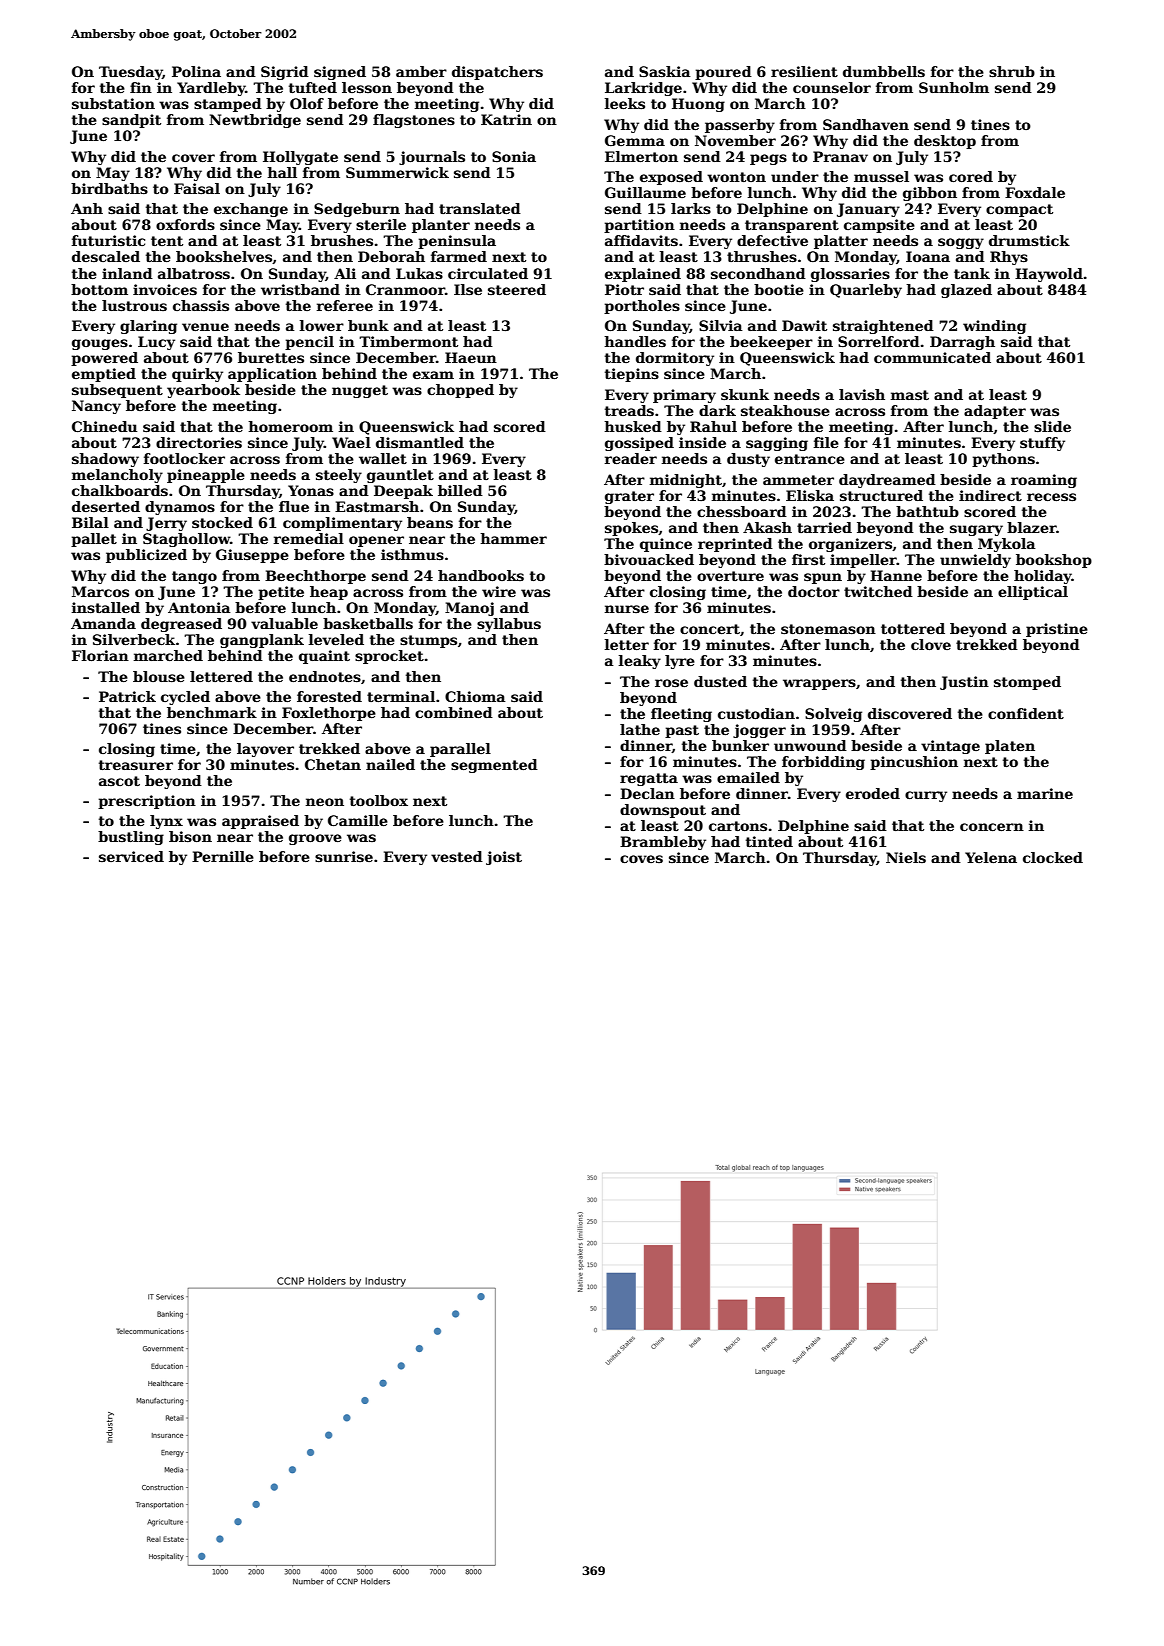 The height and width of the screenshot is (1646, 1164). What do you see at coordinates (649, 559) in the screenshot?
I see `bivouacked` at bounding box center [649, 559].
